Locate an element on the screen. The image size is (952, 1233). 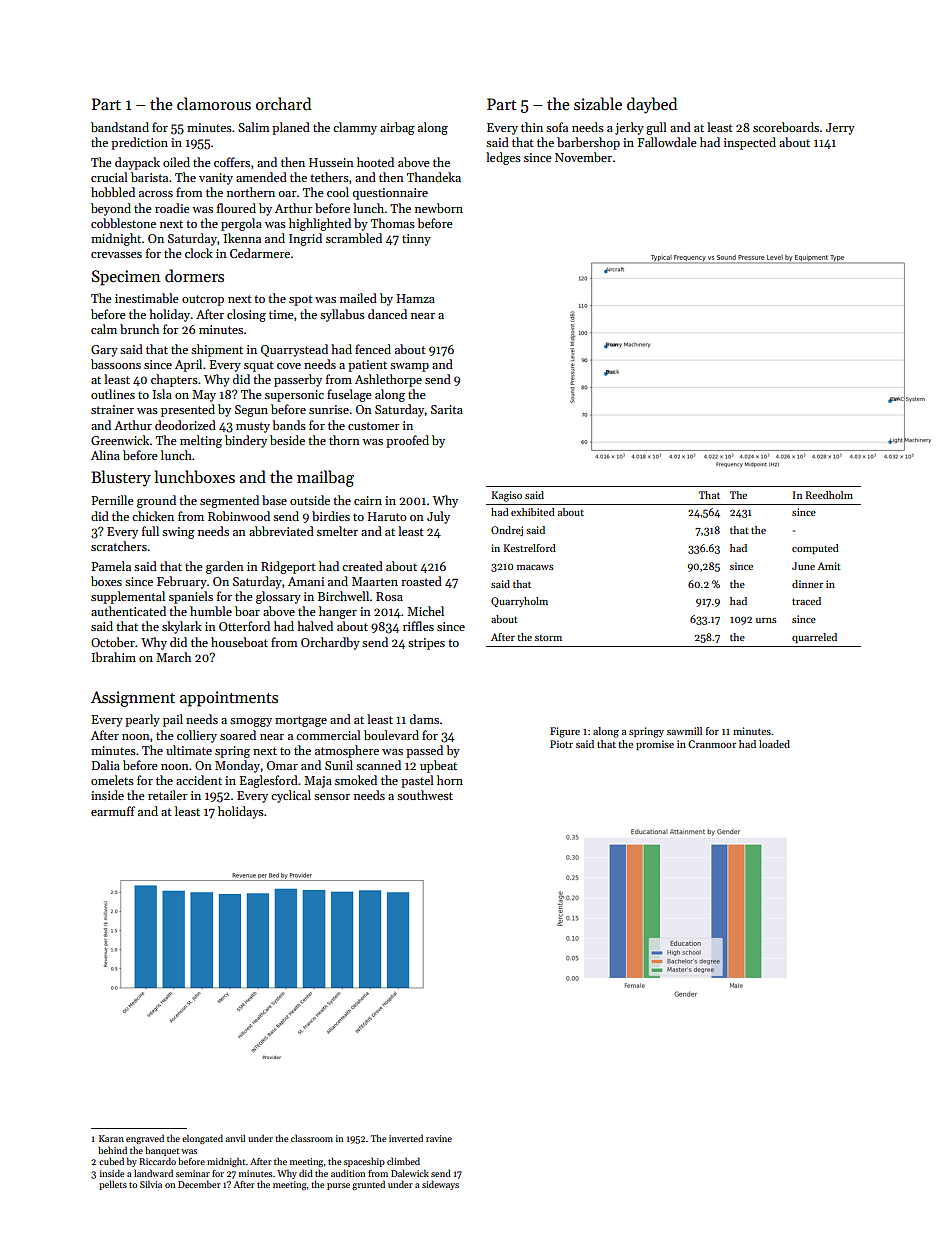
smoked is located at coordinates (356, 780).
